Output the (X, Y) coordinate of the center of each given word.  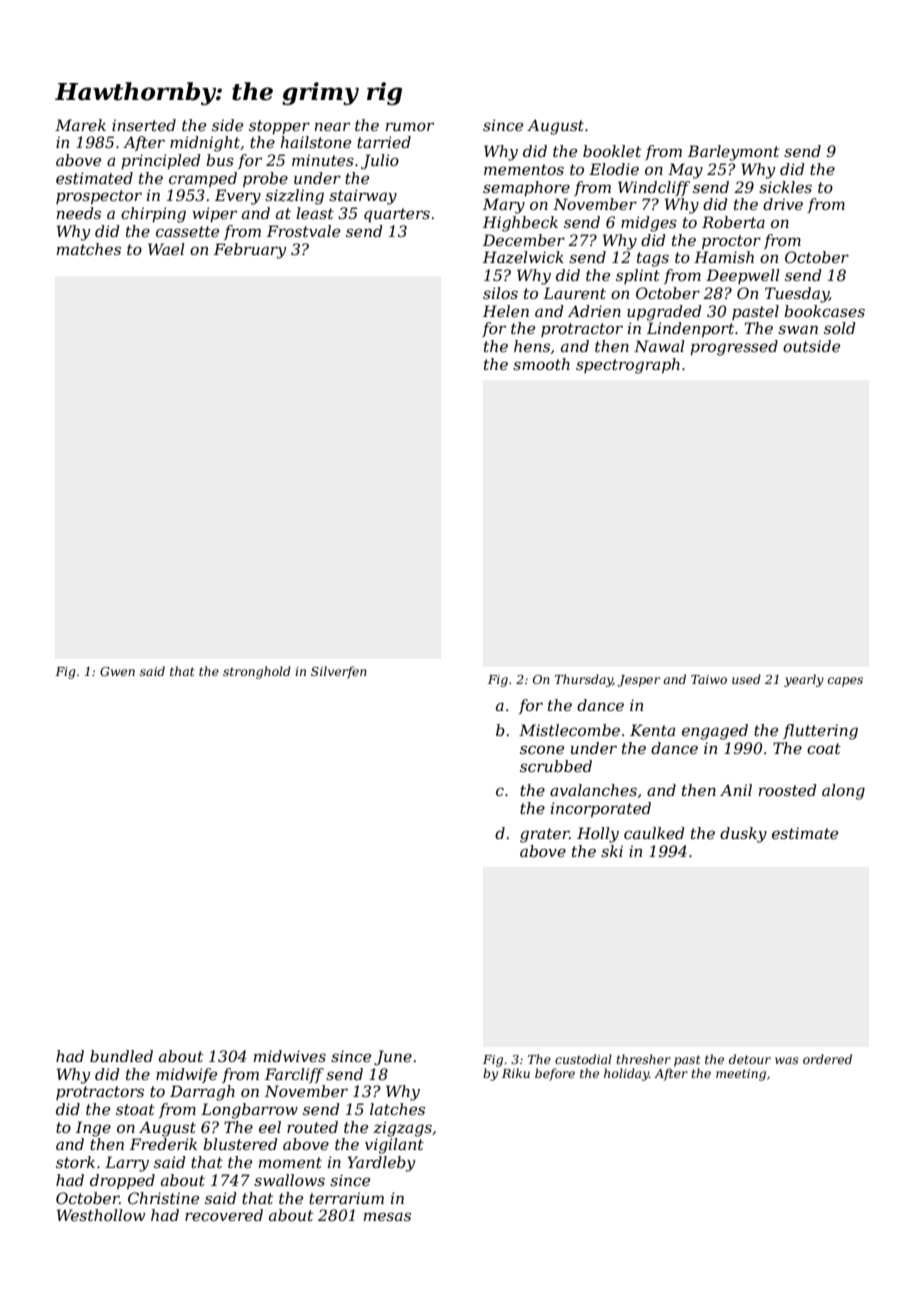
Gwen (117, 671)
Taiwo (709, 679)
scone (542, 749)
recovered (224, 1215)
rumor (410, 126)
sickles (785, 187)
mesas (387, 1216)
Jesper (638, 681)
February (250, 251)
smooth (541, 364)
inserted (144, 125)
